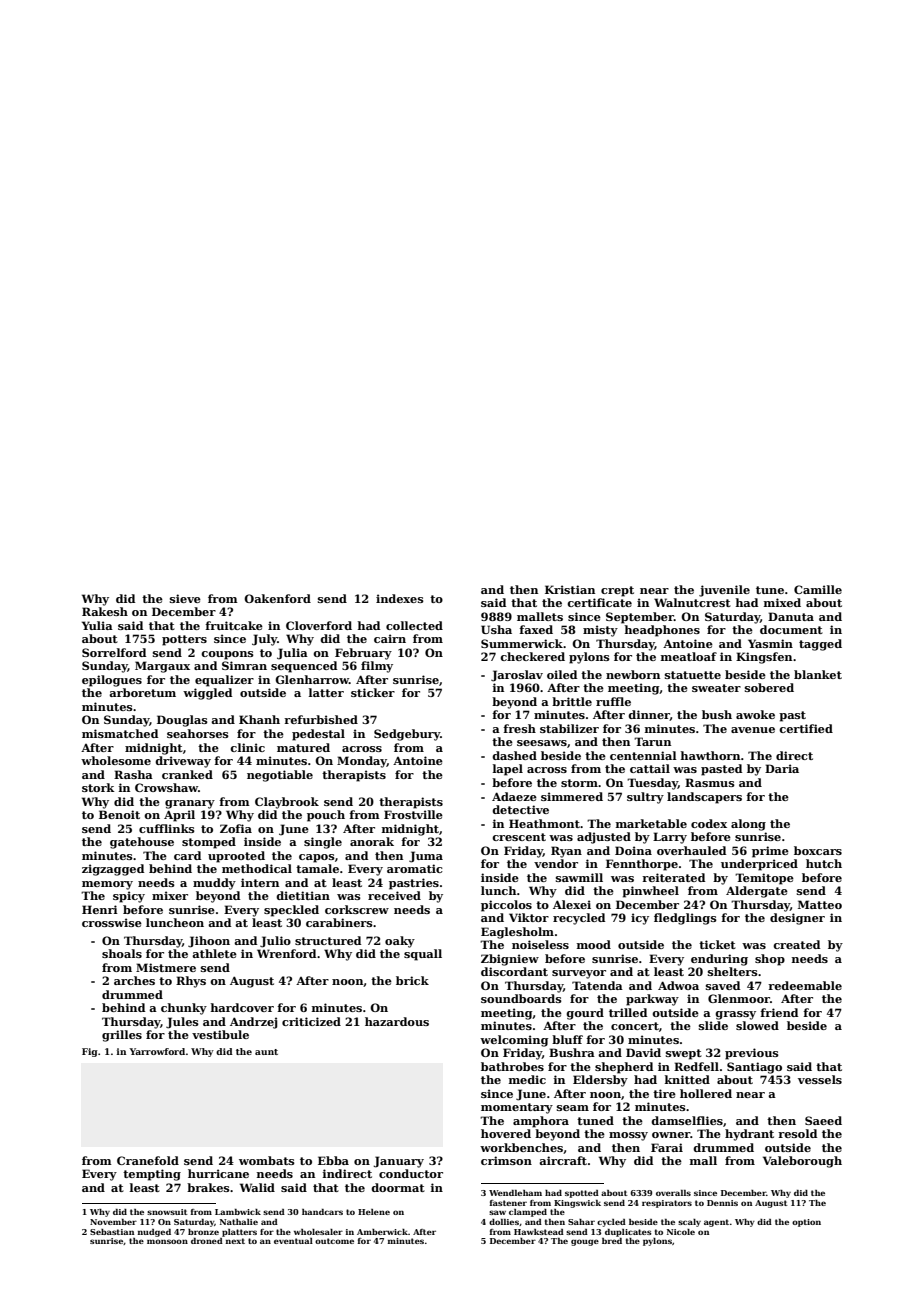 The image size is (924, 1308). What do you see at coordinates (570, 589) in the image?
I see `Kristian` at bounding box center [570, 589].
